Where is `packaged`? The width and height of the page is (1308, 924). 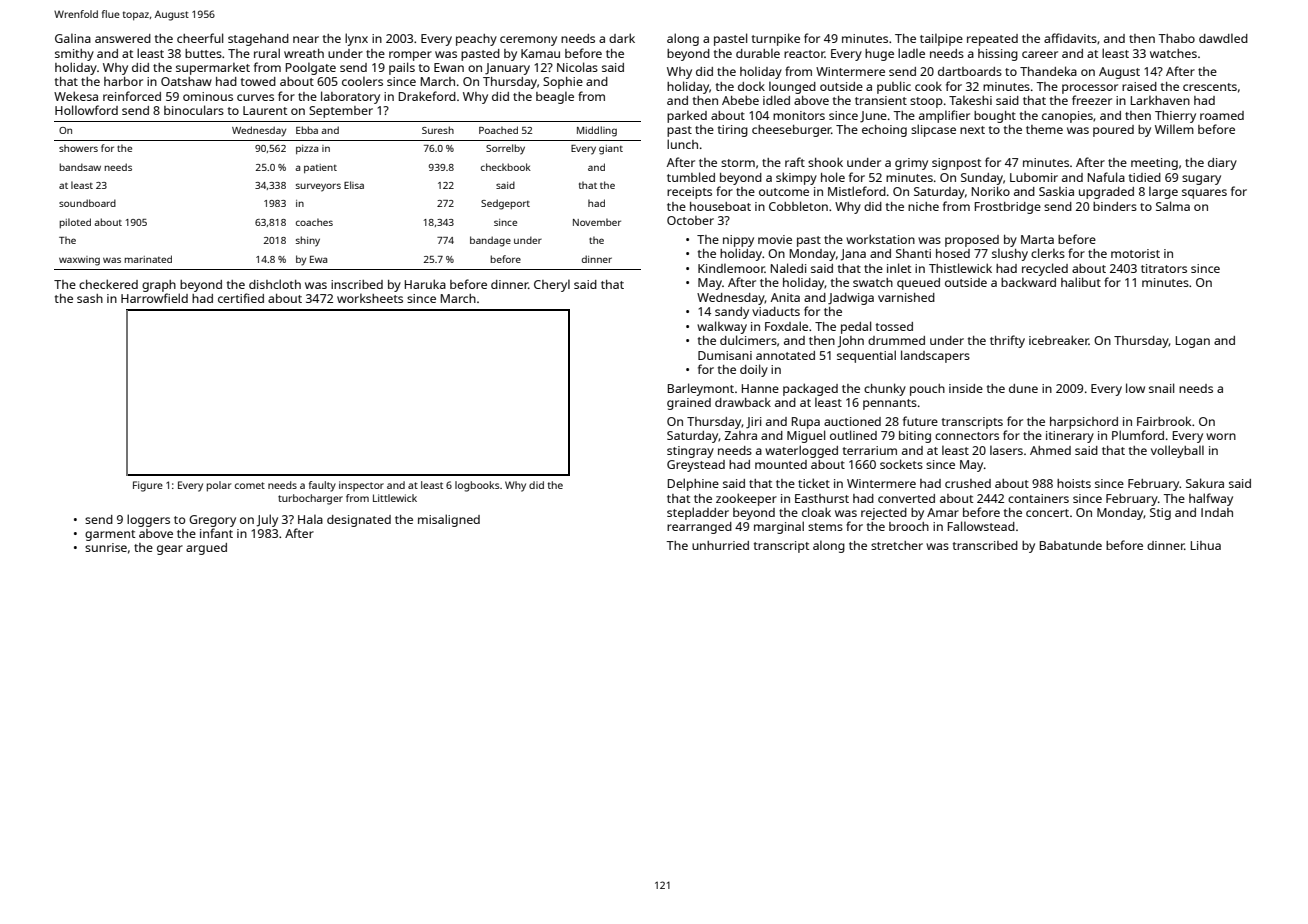
packaged is located at coordinates (810, 389).
